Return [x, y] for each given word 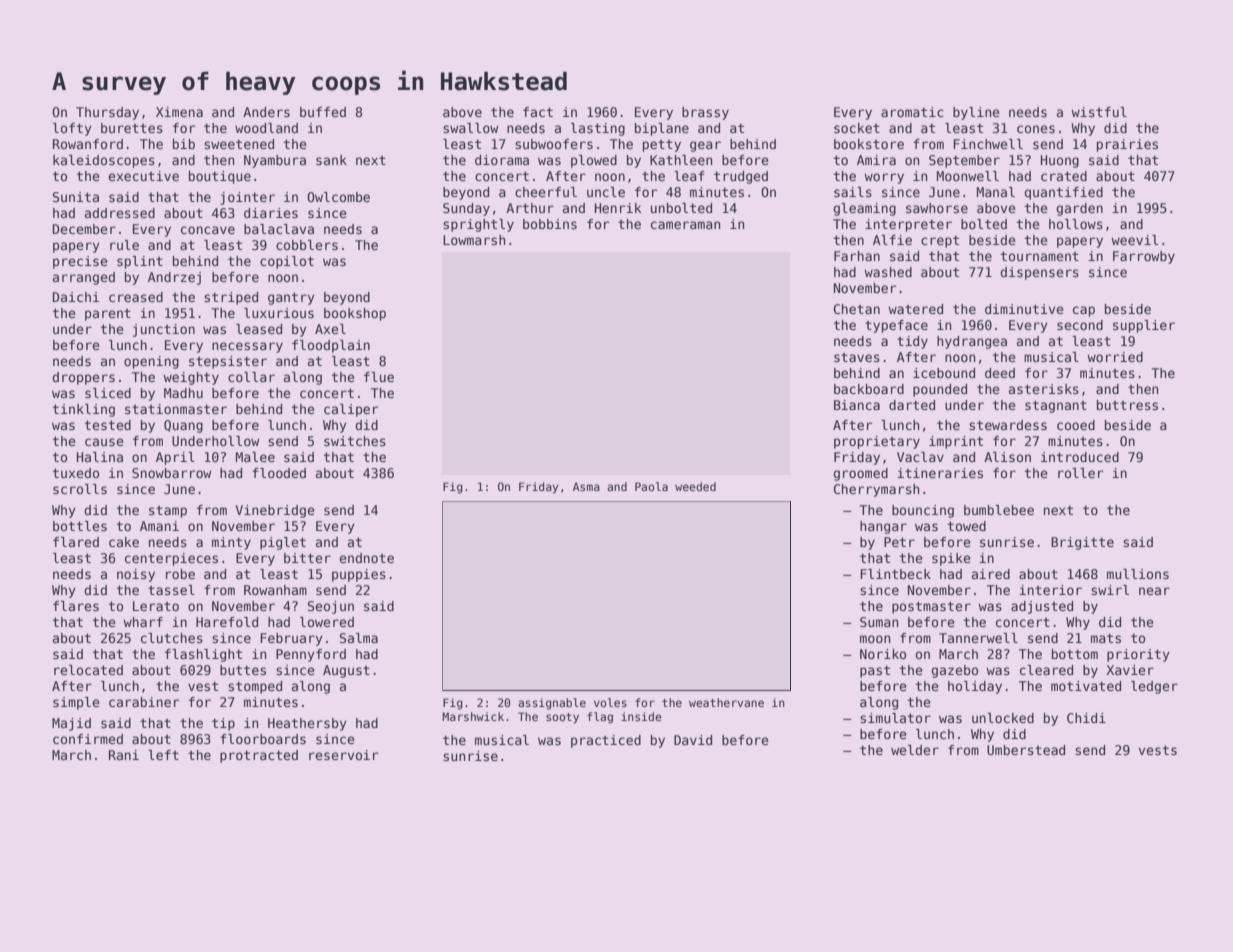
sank [331, 160]
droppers [83, 378]
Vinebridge [275, 511]
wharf [143, 622]
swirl [1110, 590]
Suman [879, 622]
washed [888, 272]
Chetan [857, 309]
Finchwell [988, 144]
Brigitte [1082, 543]
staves [857, 357]
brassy [705, 113]
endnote [366, 558]
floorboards [263, 739]
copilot [287, 262]
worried [1115, 357]
